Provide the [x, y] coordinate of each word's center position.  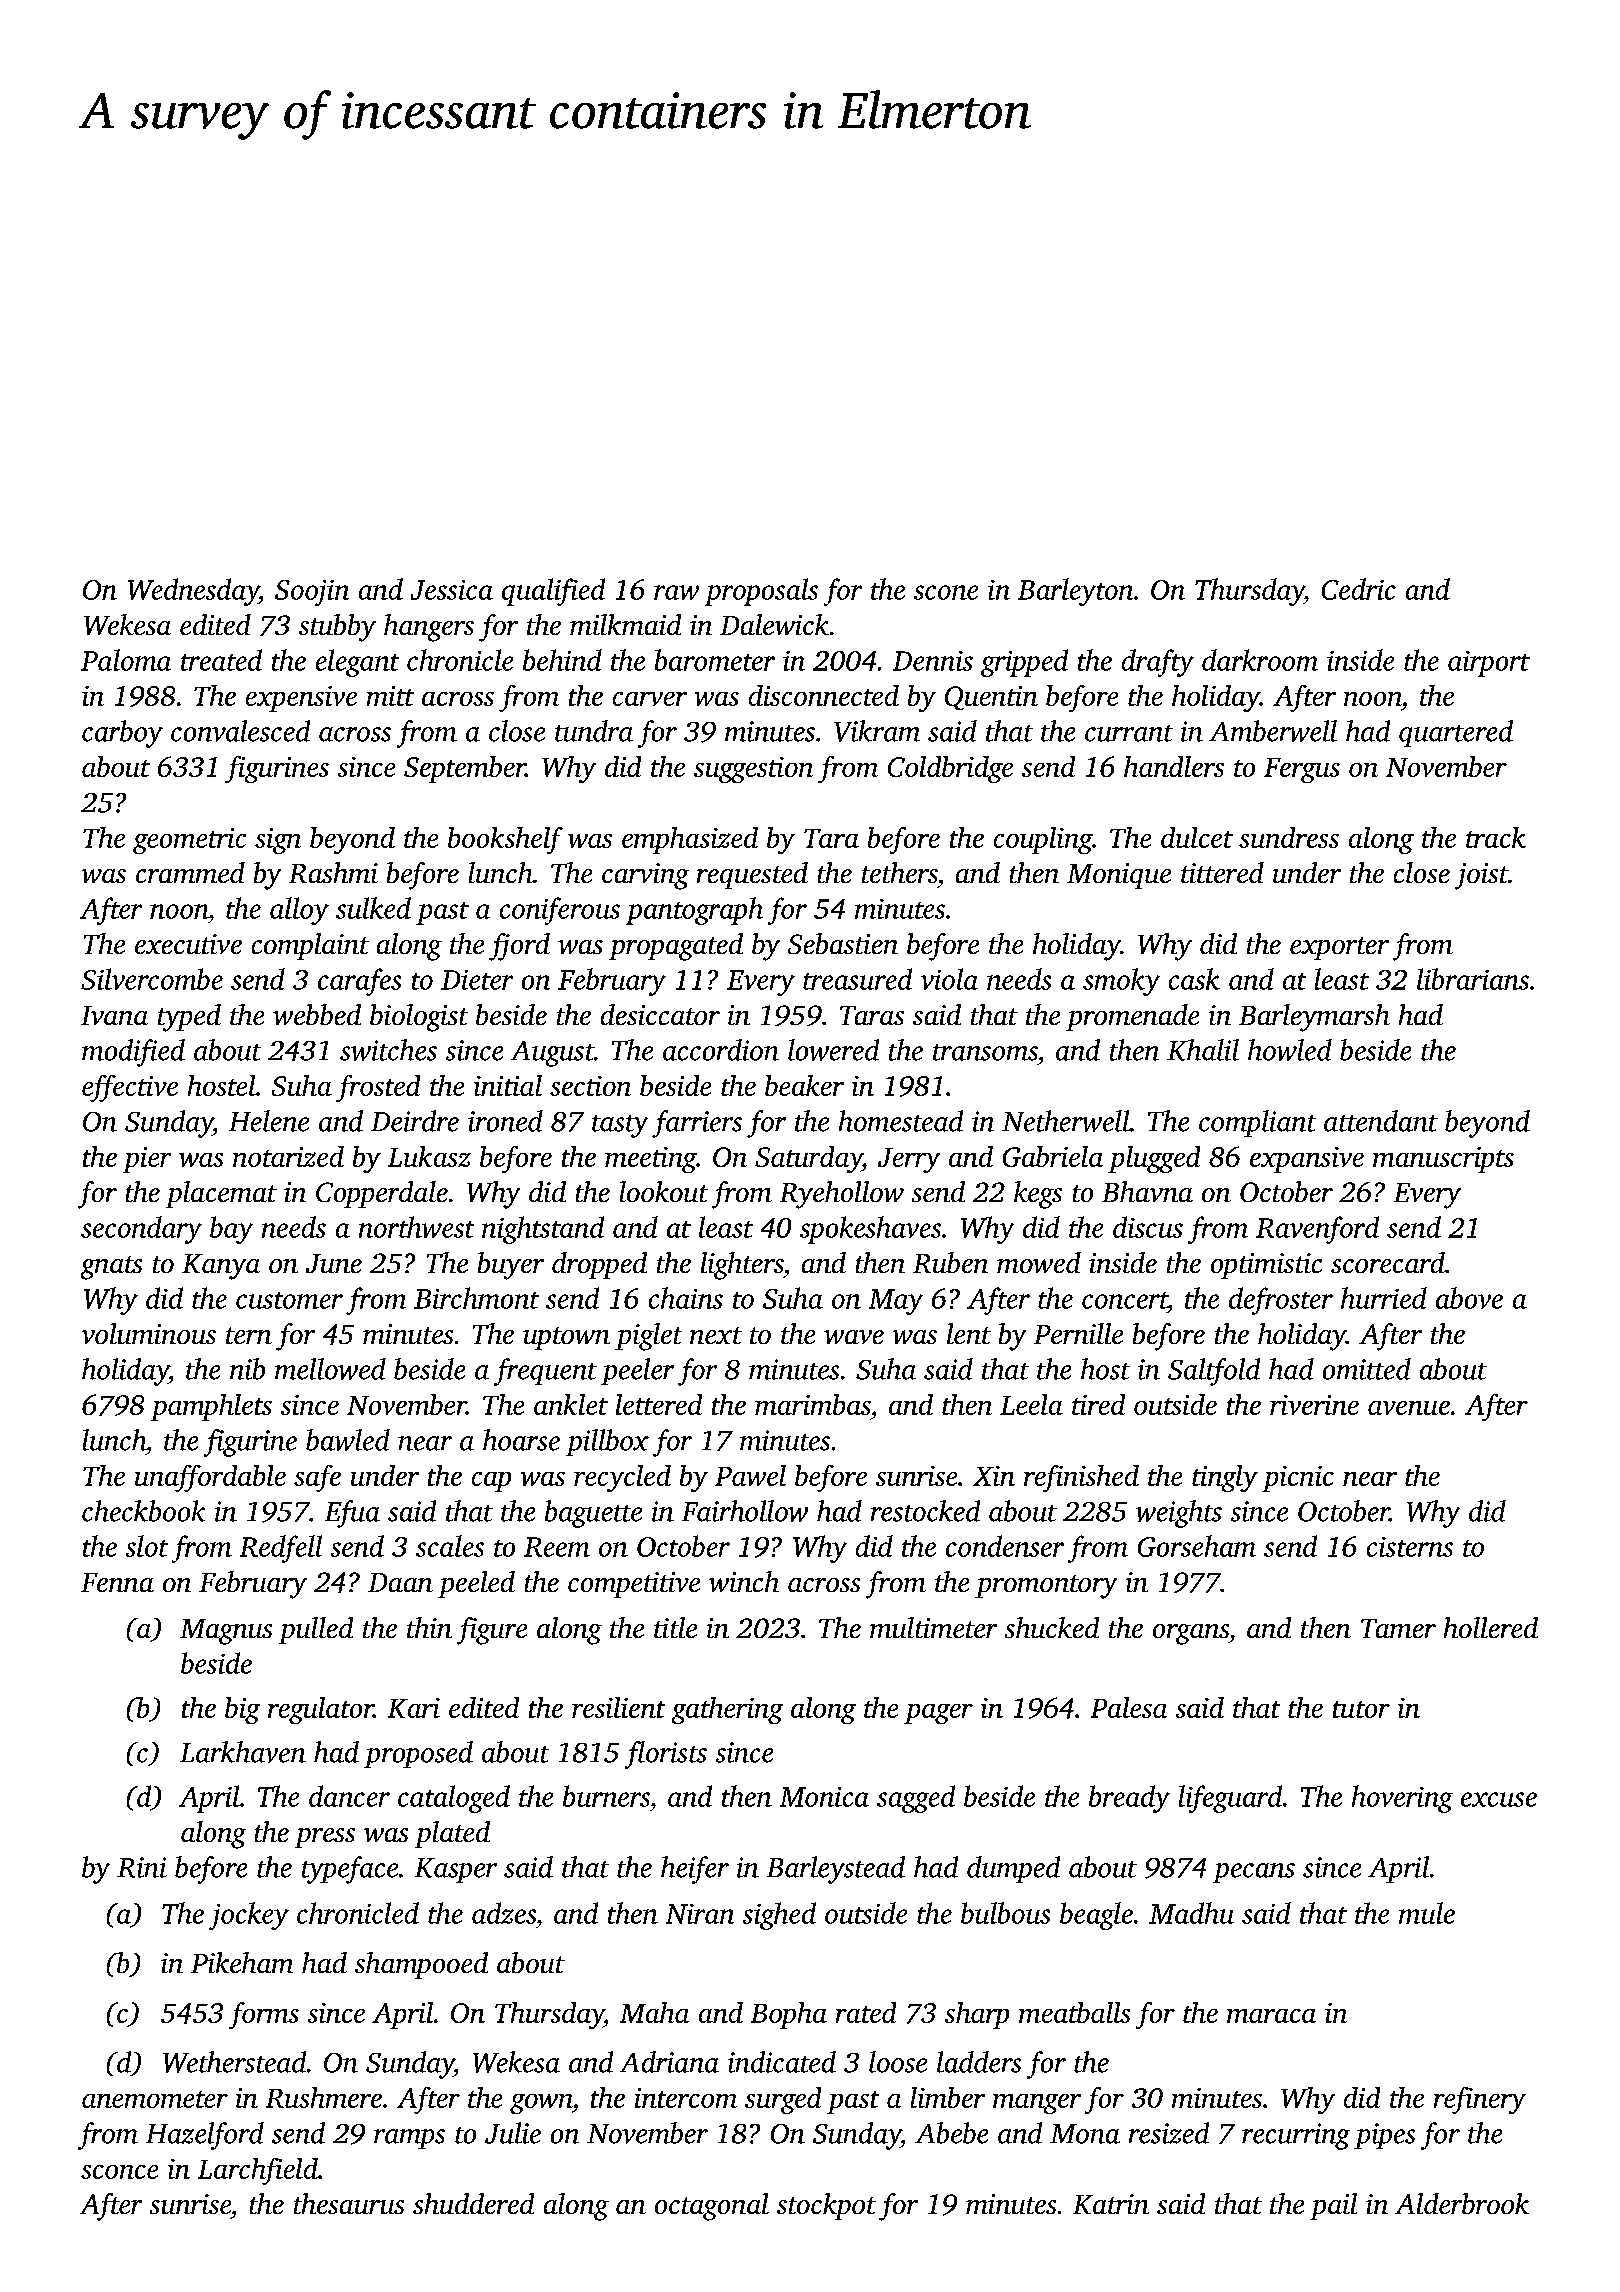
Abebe [951, 2133]
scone [946, 592]
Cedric [1359, 589]
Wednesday [193, 592]
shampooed [421, 1965]
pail [1333, 2206]
